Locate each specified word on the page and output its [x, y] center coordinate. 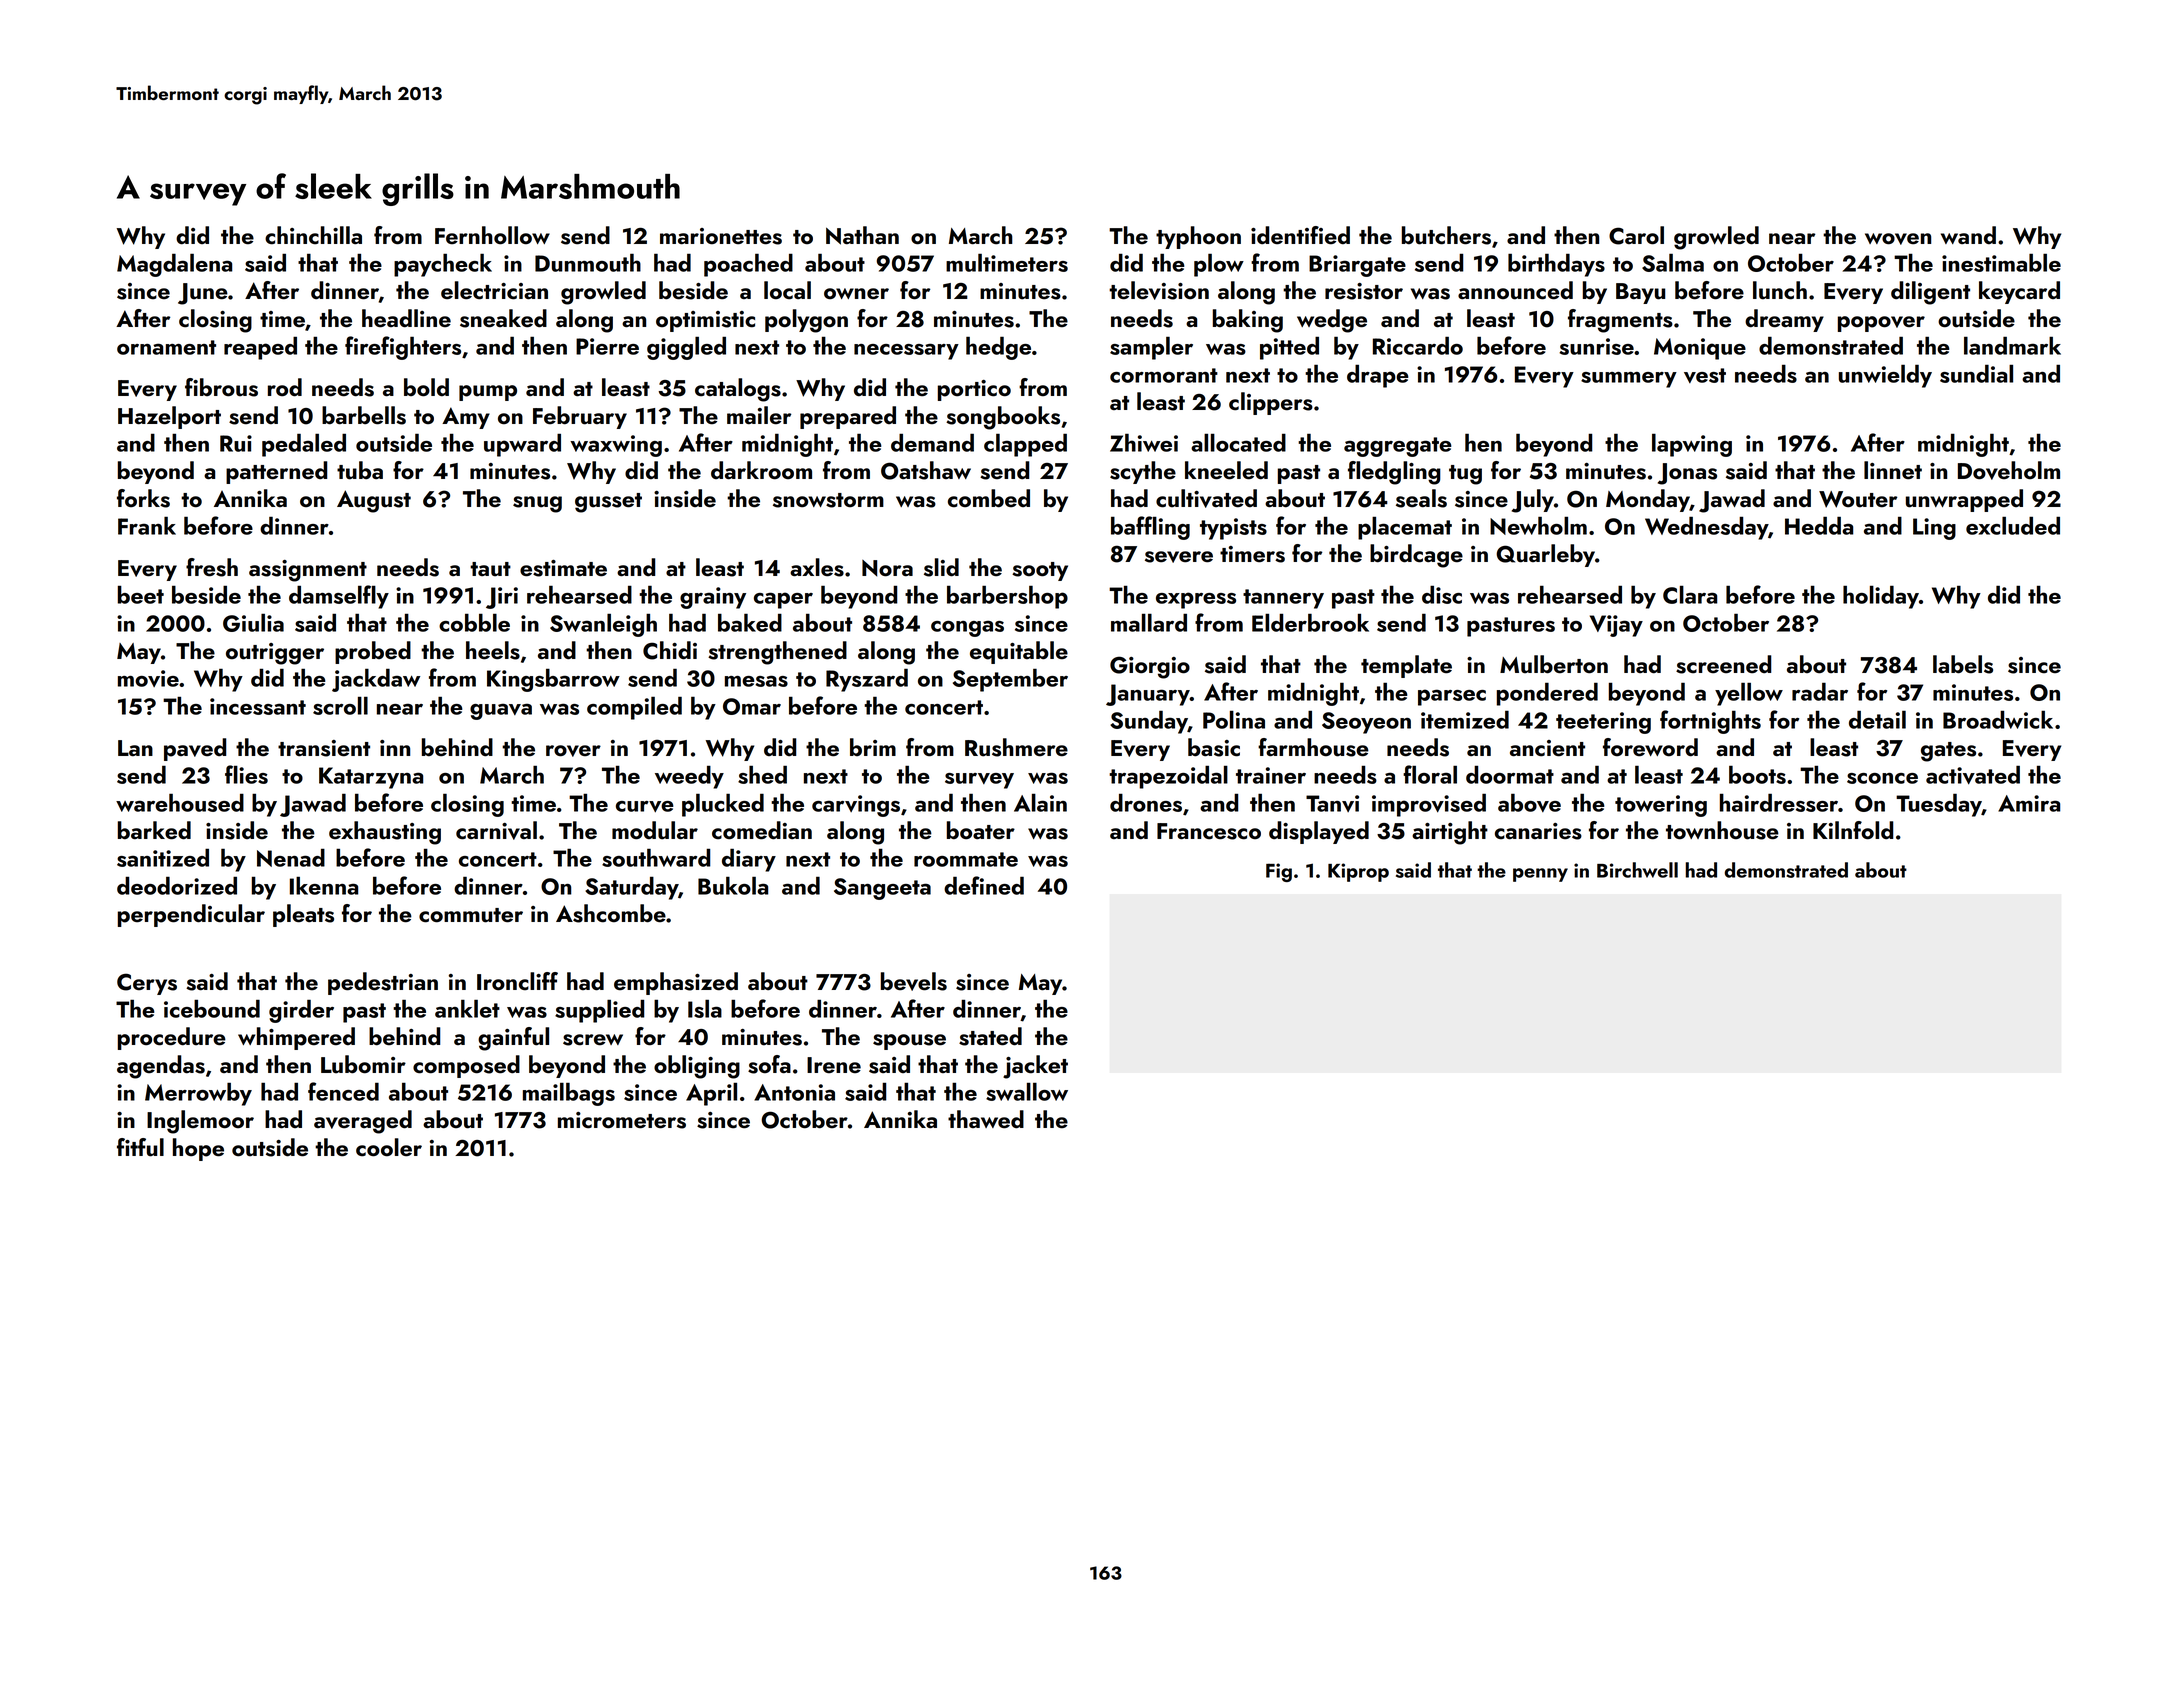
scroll [340, 705]
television [1159, 290]
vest [1705, 375]
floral [1430, 774]
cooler [389, 1147]
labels [1963, 664]
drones [1146, 802]
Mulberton [1554, 664]
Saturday [631, 888]
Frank [147, 525]
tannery [1283, 599]
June [203, 294]
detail [1877, 719]
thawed [986, 1119]
